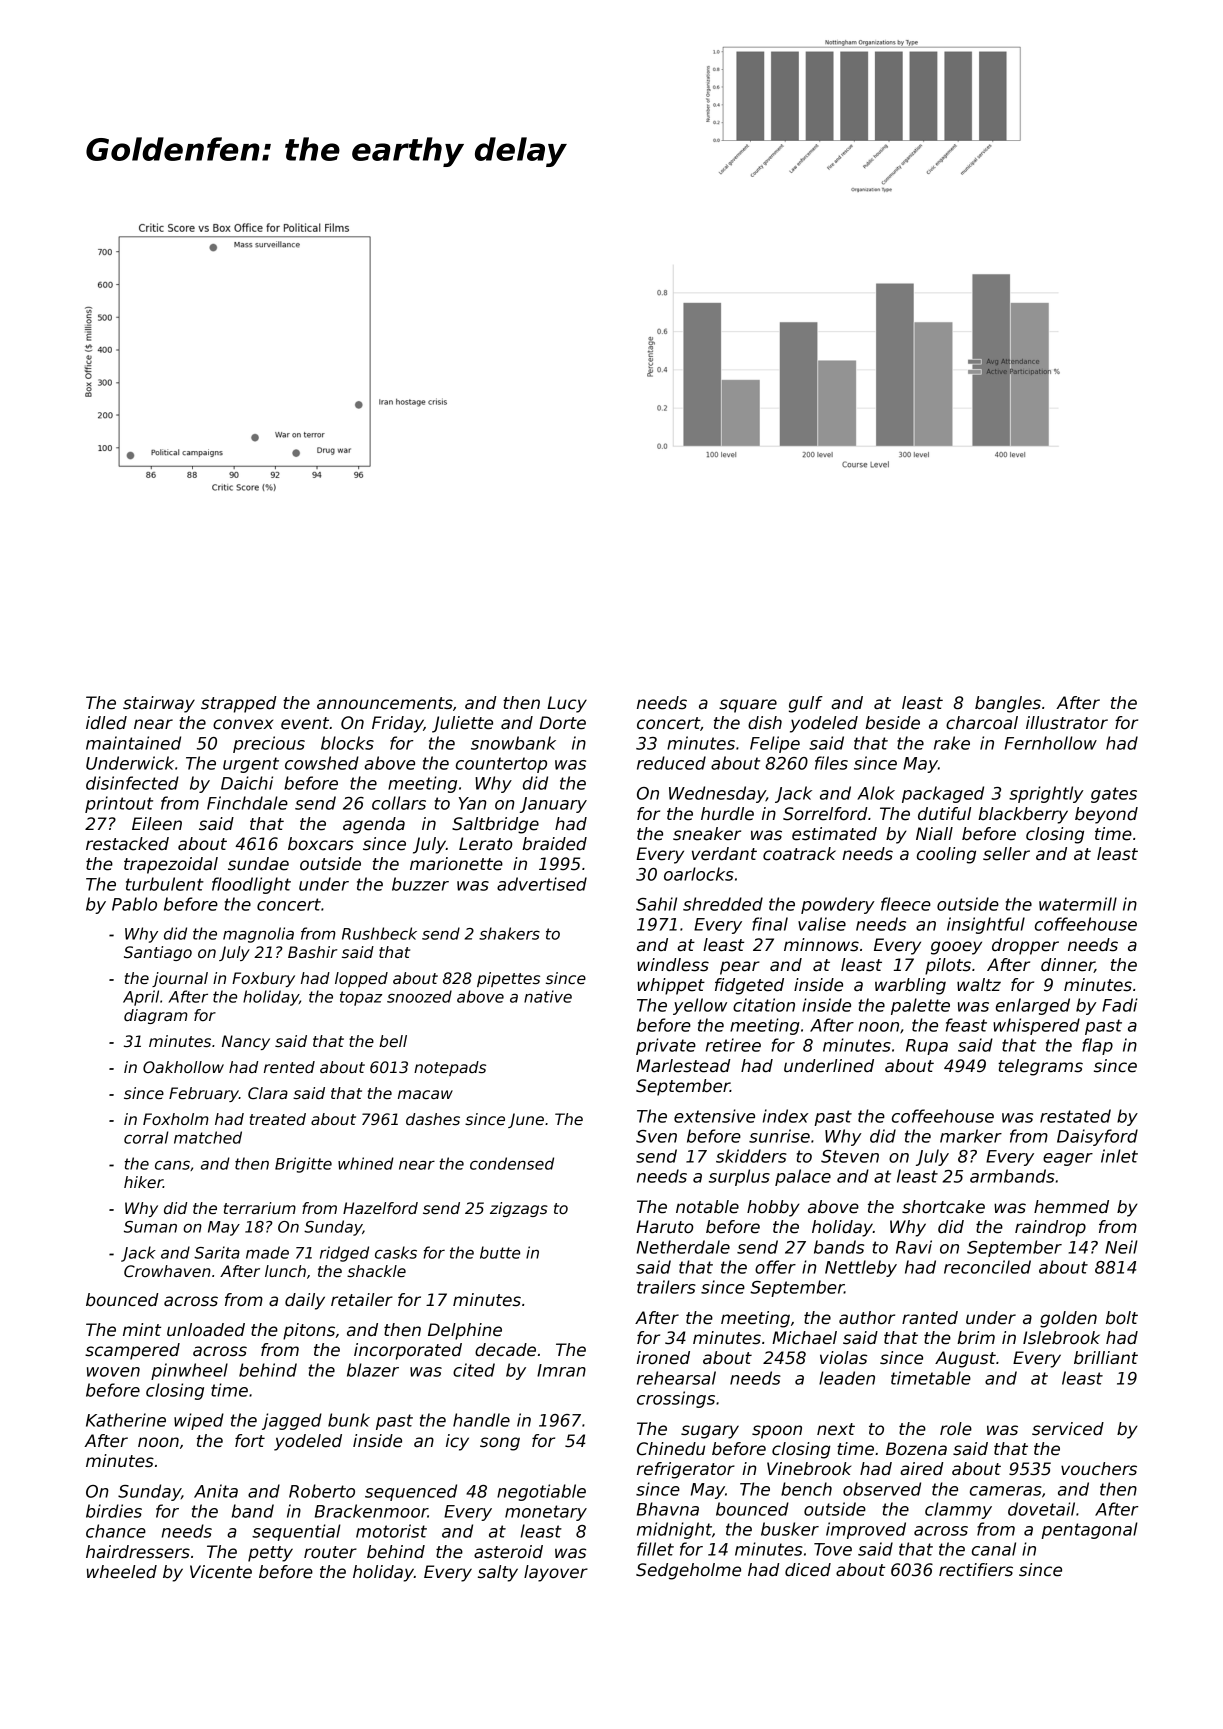  Describe the element at coordinates (239, 704) in the image. I see `strapped` at that location.
